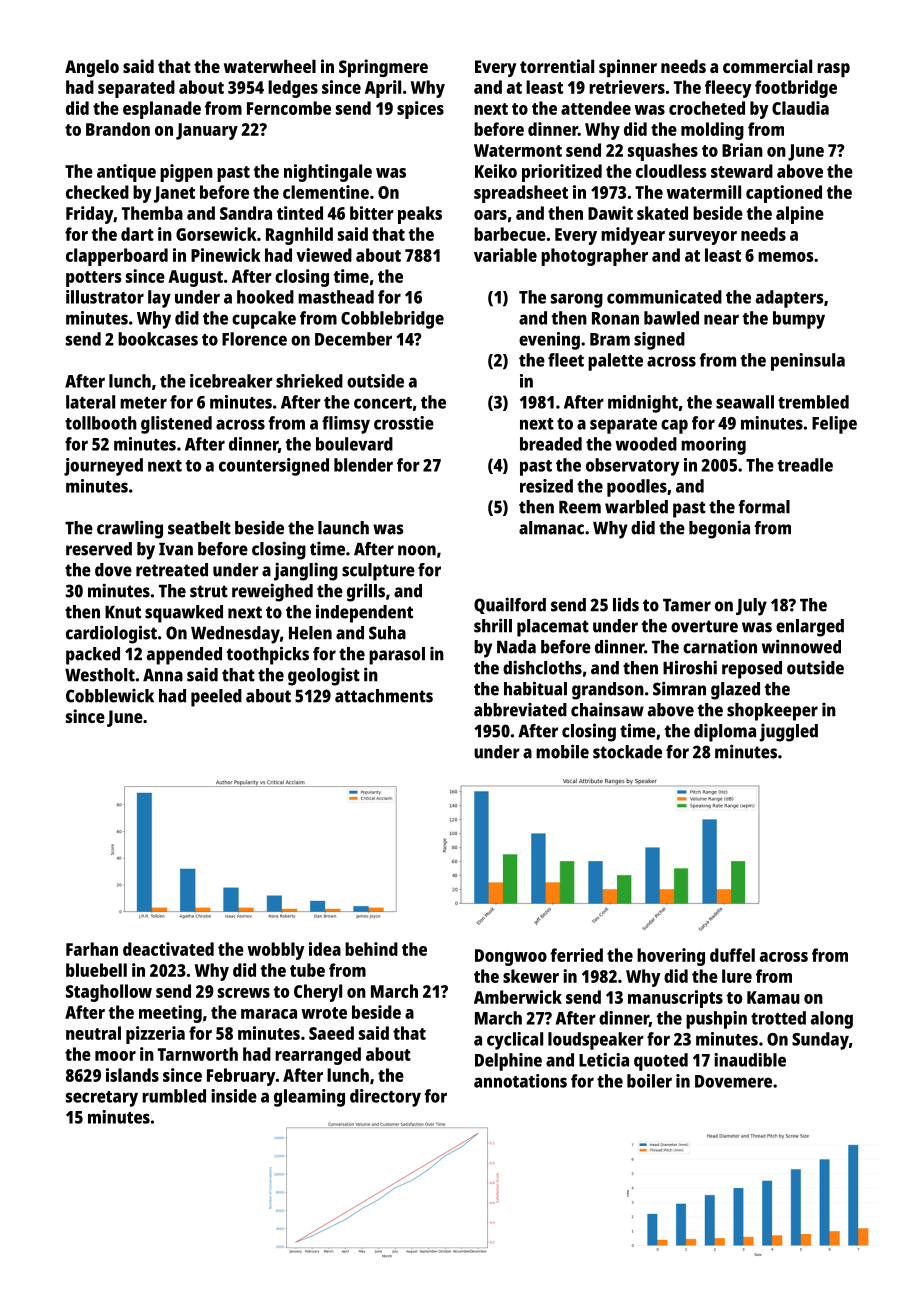  I want to click on attendee, so click(596, 108).
